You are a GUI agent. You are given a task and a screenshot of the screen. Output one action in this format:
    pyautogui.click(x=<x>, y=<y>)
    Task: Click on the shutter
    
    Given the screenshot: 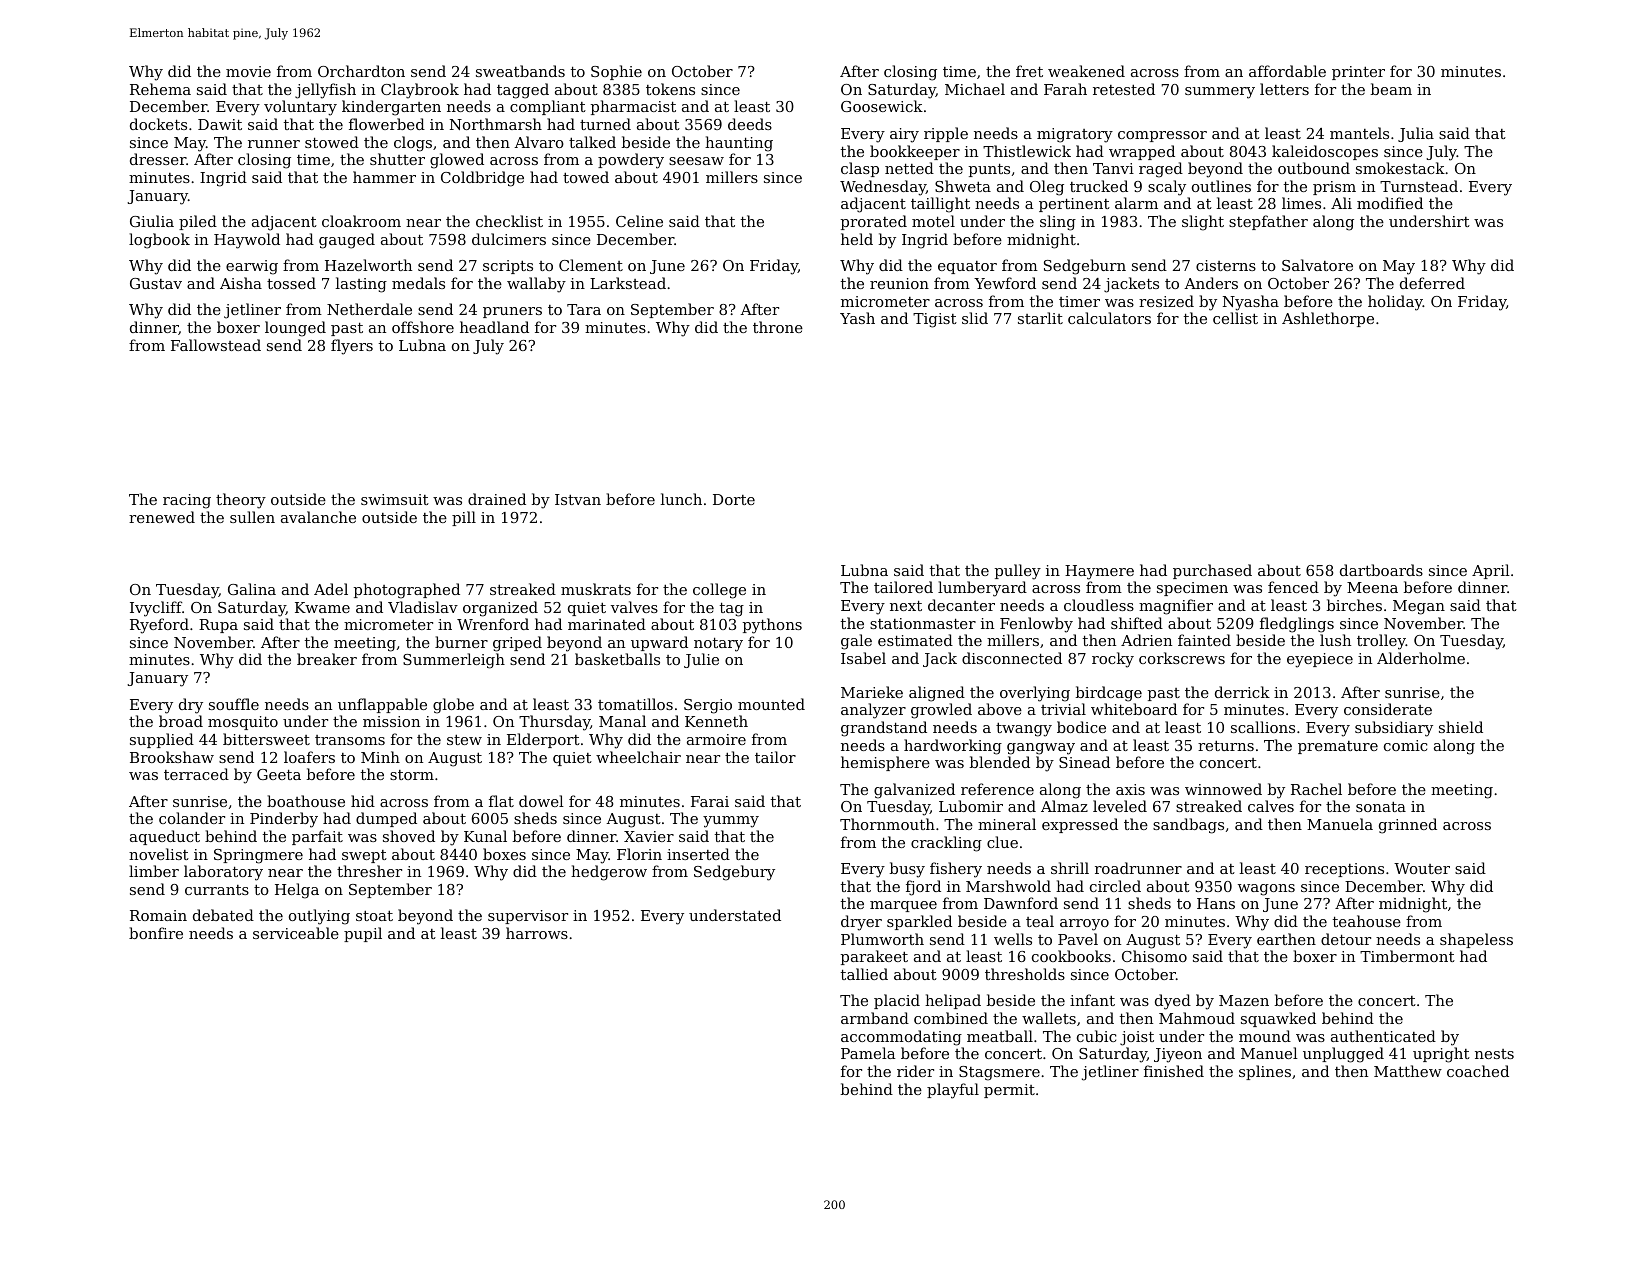 What is the action you would take?
    pyautogui.click(x=397, y=159)
